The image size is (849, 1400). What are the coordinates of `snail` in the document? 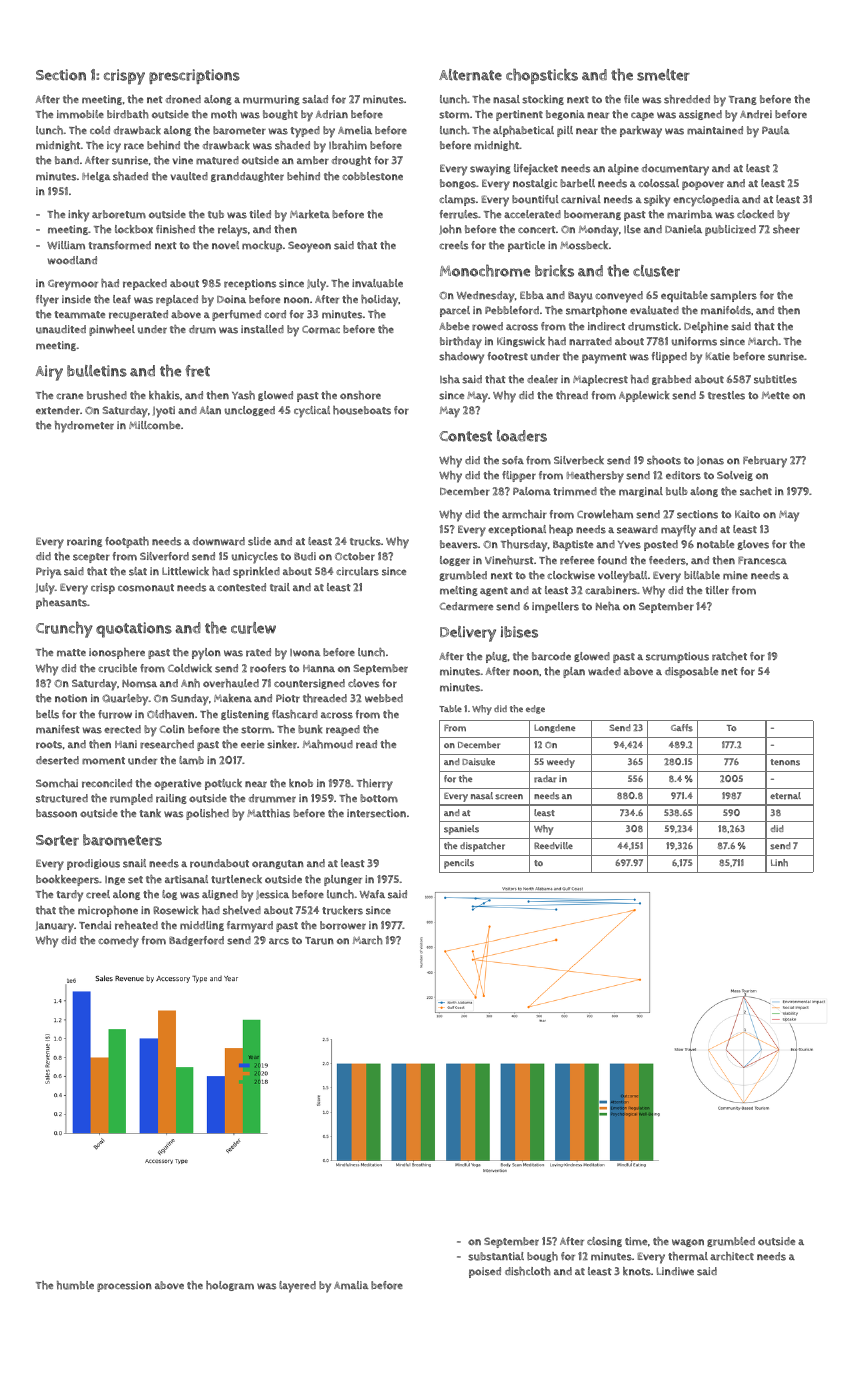 It's located at (134, 863).
